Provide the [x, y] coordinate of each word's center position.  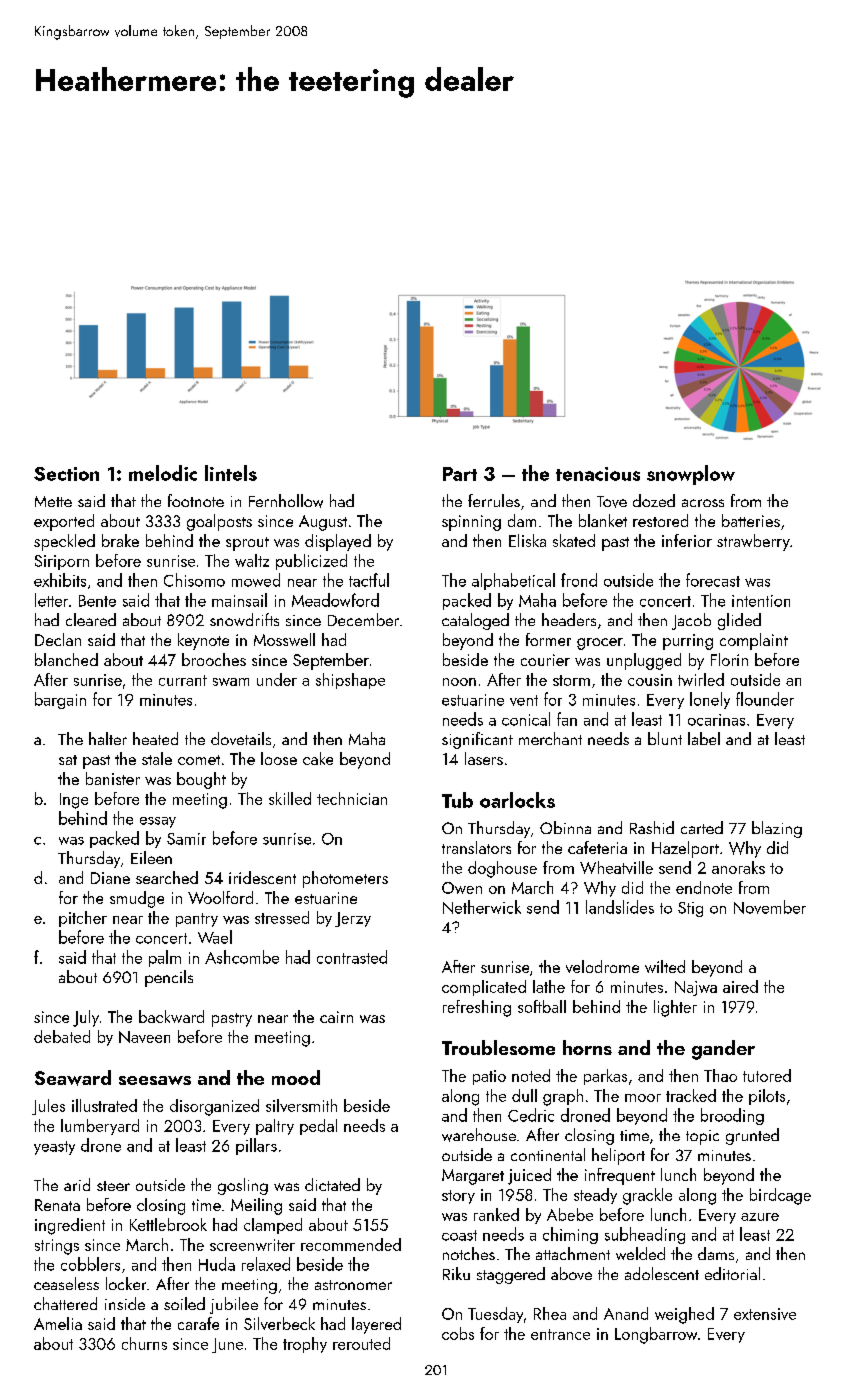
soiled [184, 1303]
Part [460, 474]
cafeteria [597, 847]
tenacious [598, 474]
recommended [351, 1244]
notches [469, 1253]
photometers [345, 879]
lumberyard [100, 1127]
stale [157, 758]
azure [760, 1217]
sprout [247, 544]
